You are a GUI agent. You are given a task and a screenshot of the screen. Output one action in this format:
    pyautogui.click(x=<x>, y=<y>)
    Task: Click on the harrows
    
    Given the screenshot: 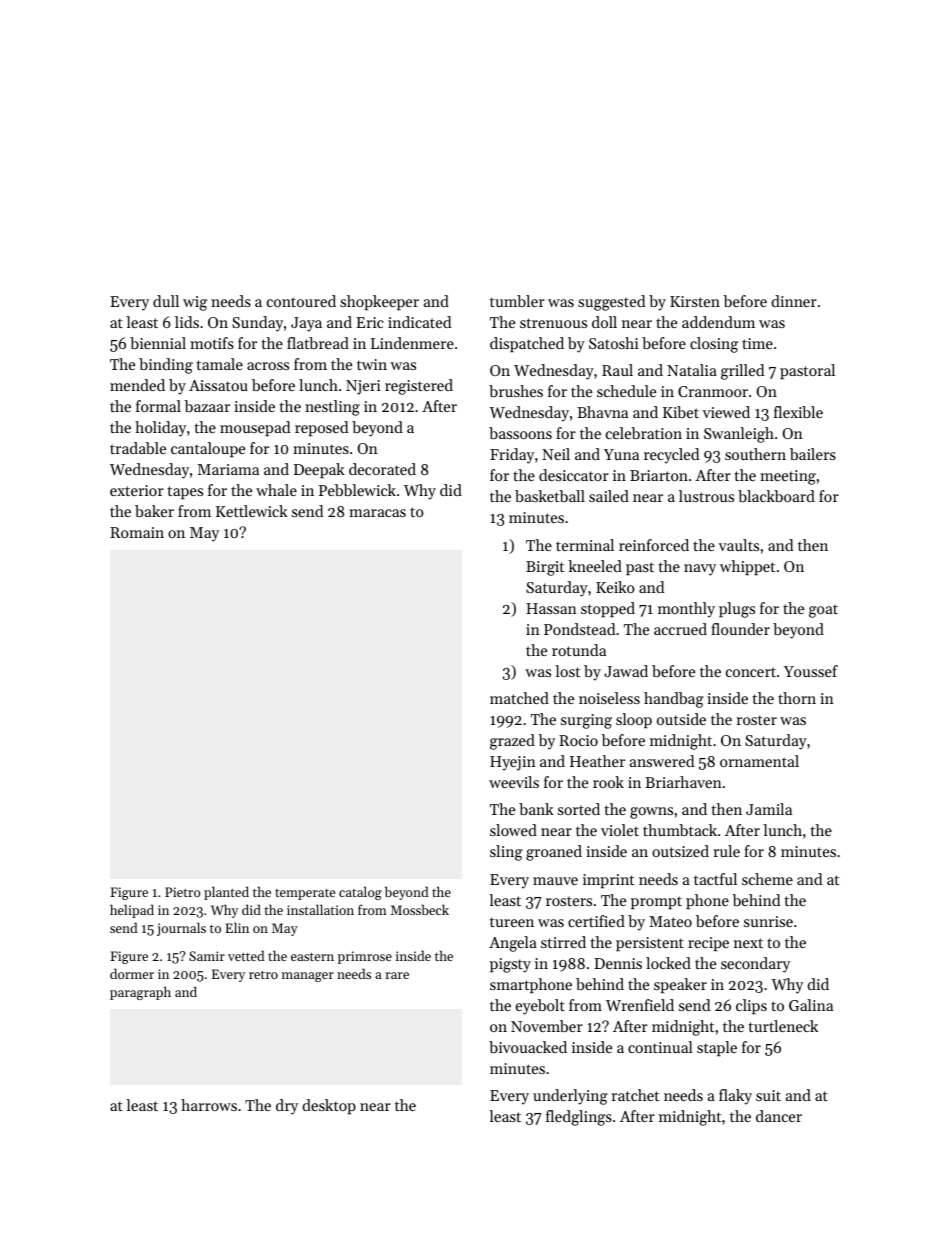 What is the action you would take?
    pyautogui.click(x=209, y=1105)
